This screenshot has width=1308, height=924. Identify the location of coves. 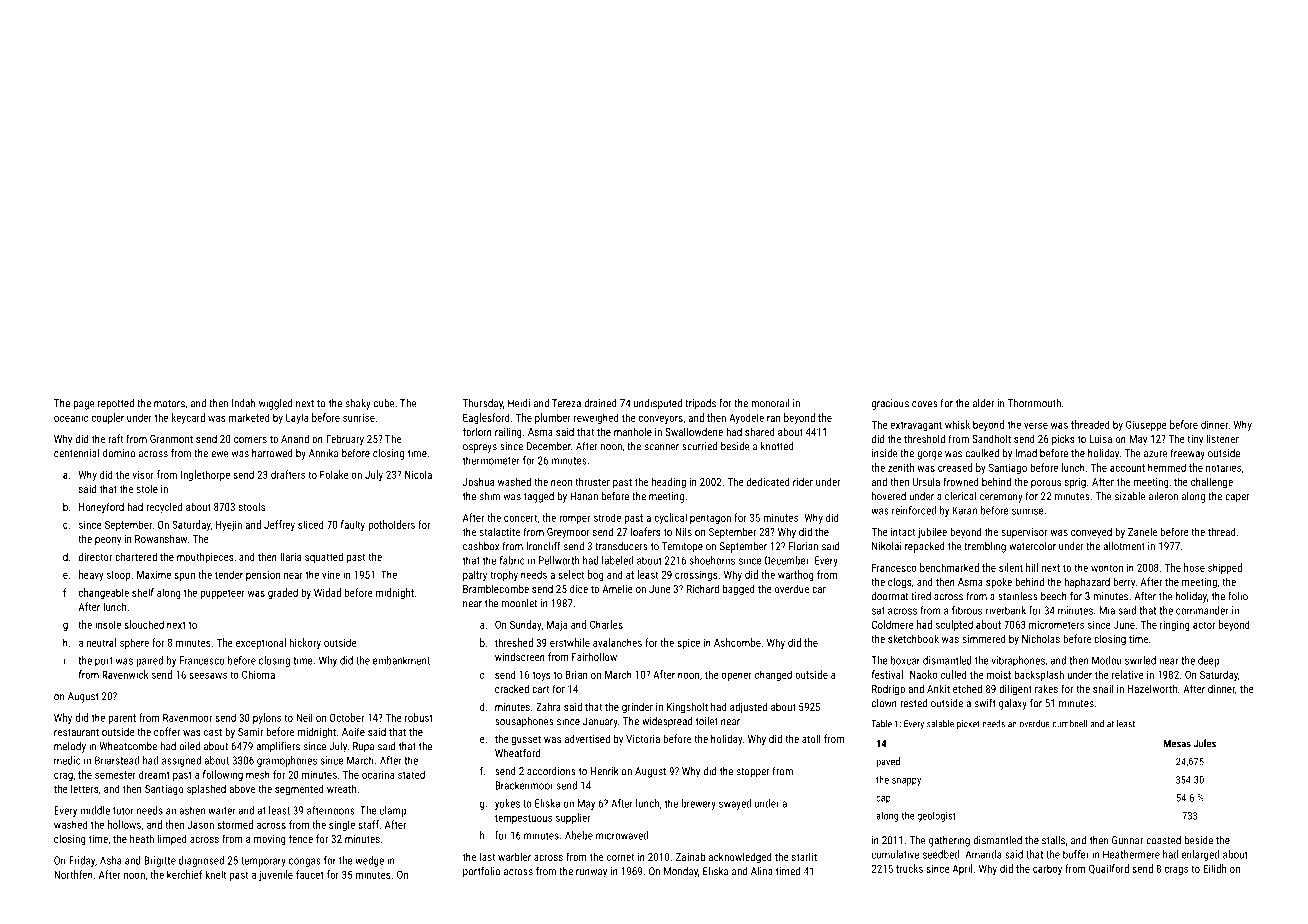
(925, 404).
